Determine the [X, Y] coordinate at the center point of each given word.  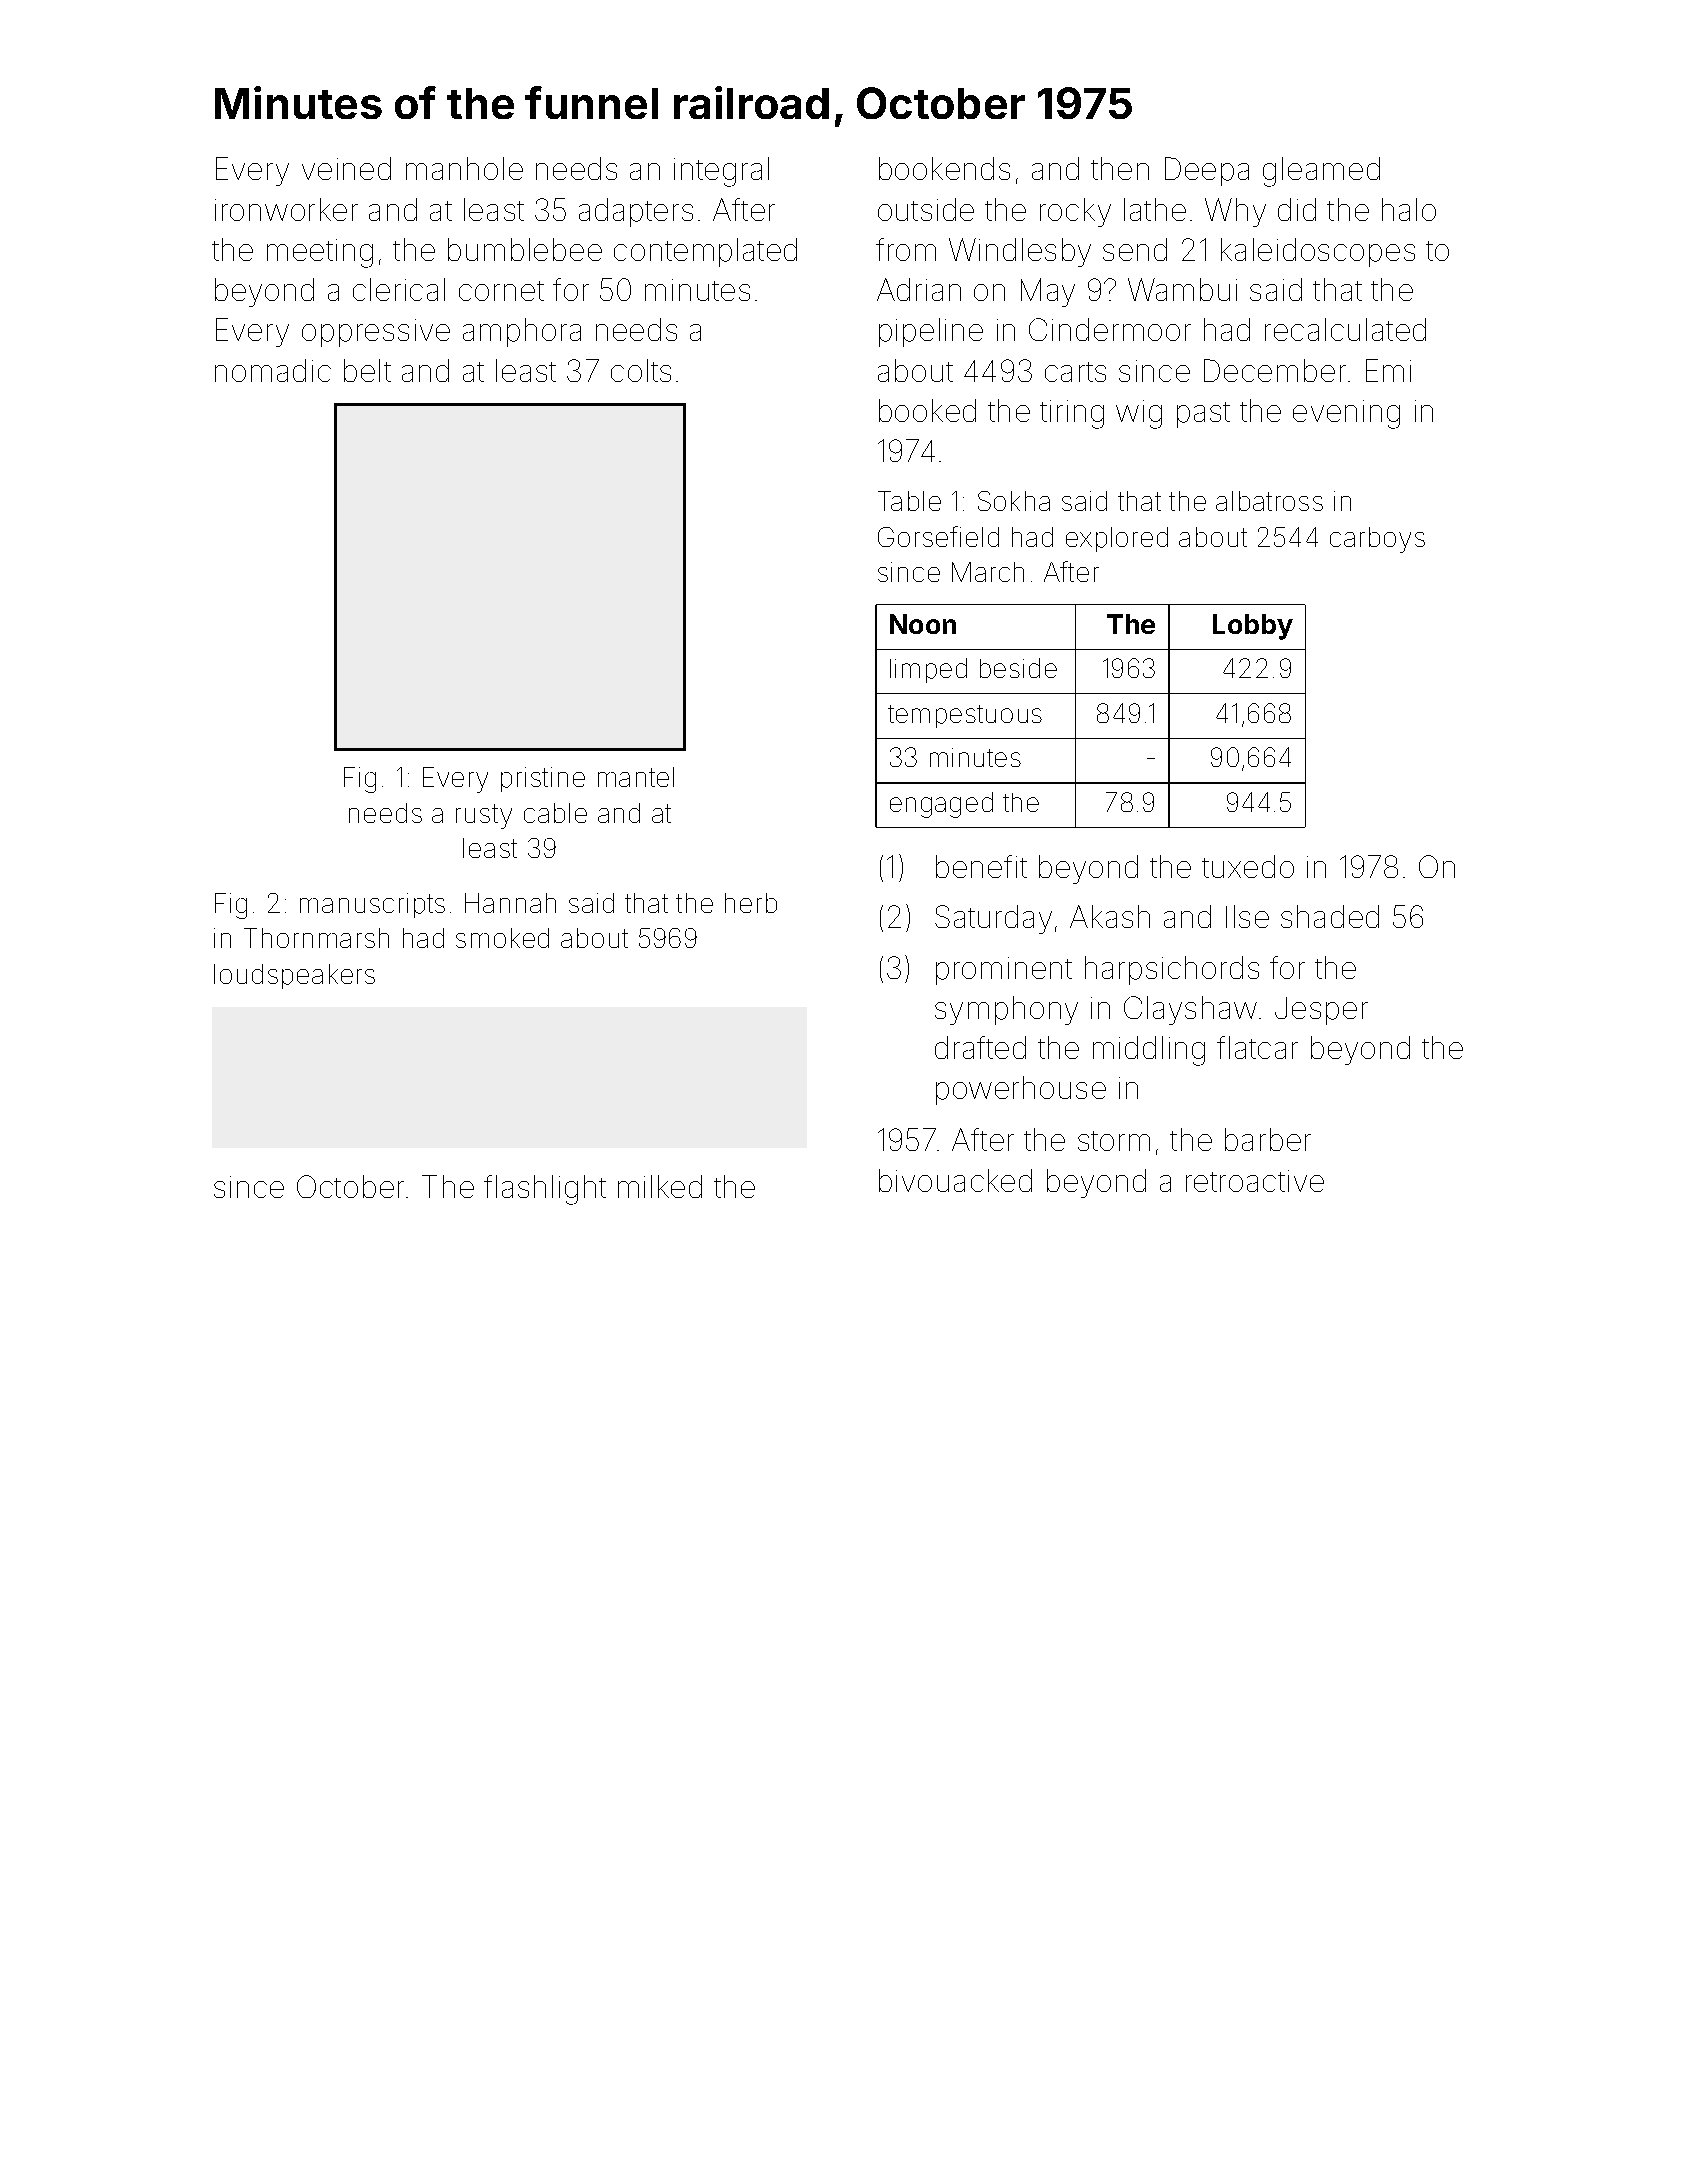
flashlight [545, 1190]
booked [927, 410]
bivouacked [955, 1180]
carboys [1377, 540]
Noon [923, 624]
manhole [464, 168]
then [1120, 168]
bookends [944, 168]
